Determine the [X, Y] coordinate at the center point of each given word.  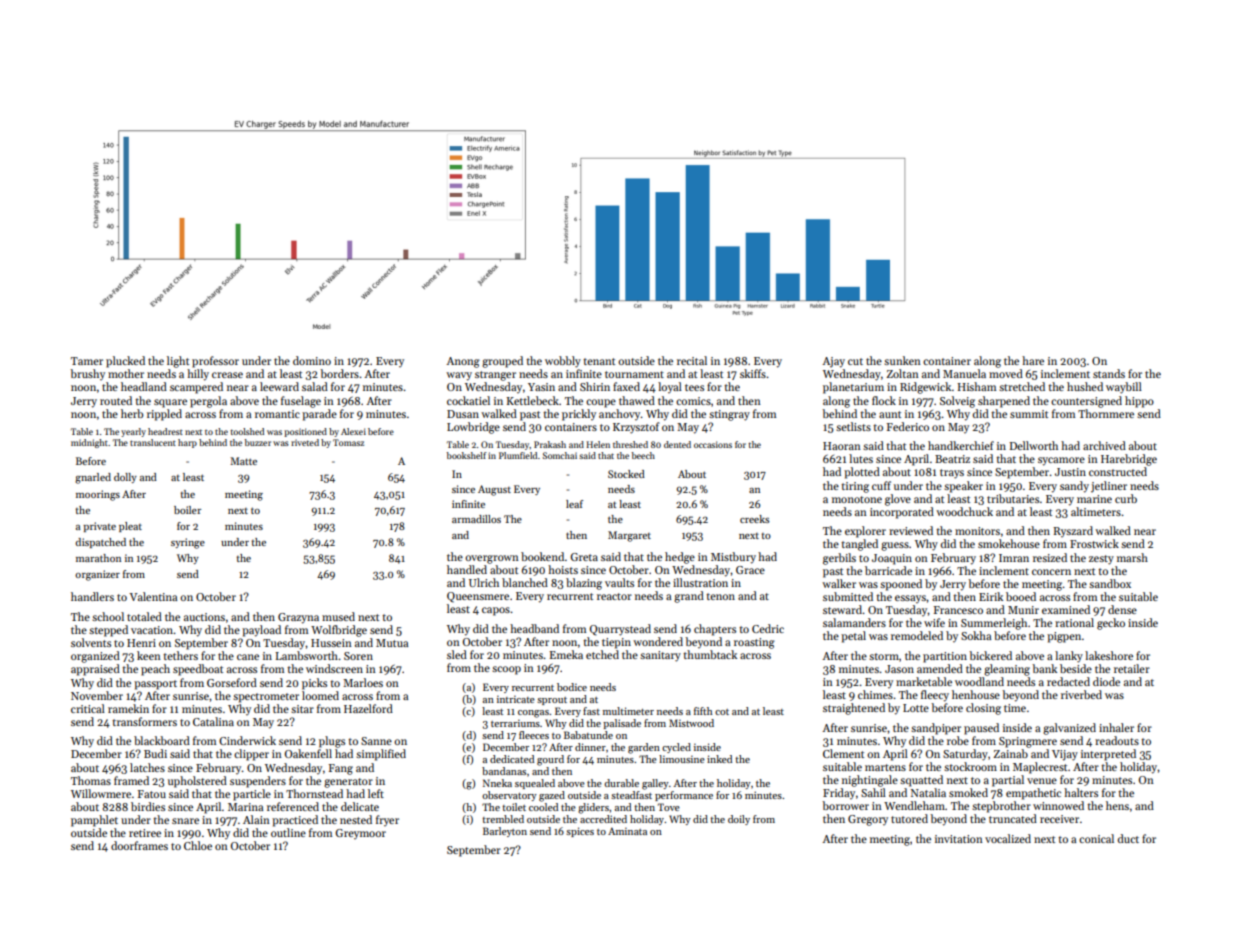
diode [1106, 681]
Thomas [91, 780]
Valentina [153, 596]
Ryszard [1073, 531]
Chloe [198, 845]
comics [693, 401]
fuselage [301, 402]
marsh [1132, 557]
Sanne [376, 741]
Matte [243, 461]
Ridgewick [926, 388]
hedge [680, 558]
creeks [755, 519]
